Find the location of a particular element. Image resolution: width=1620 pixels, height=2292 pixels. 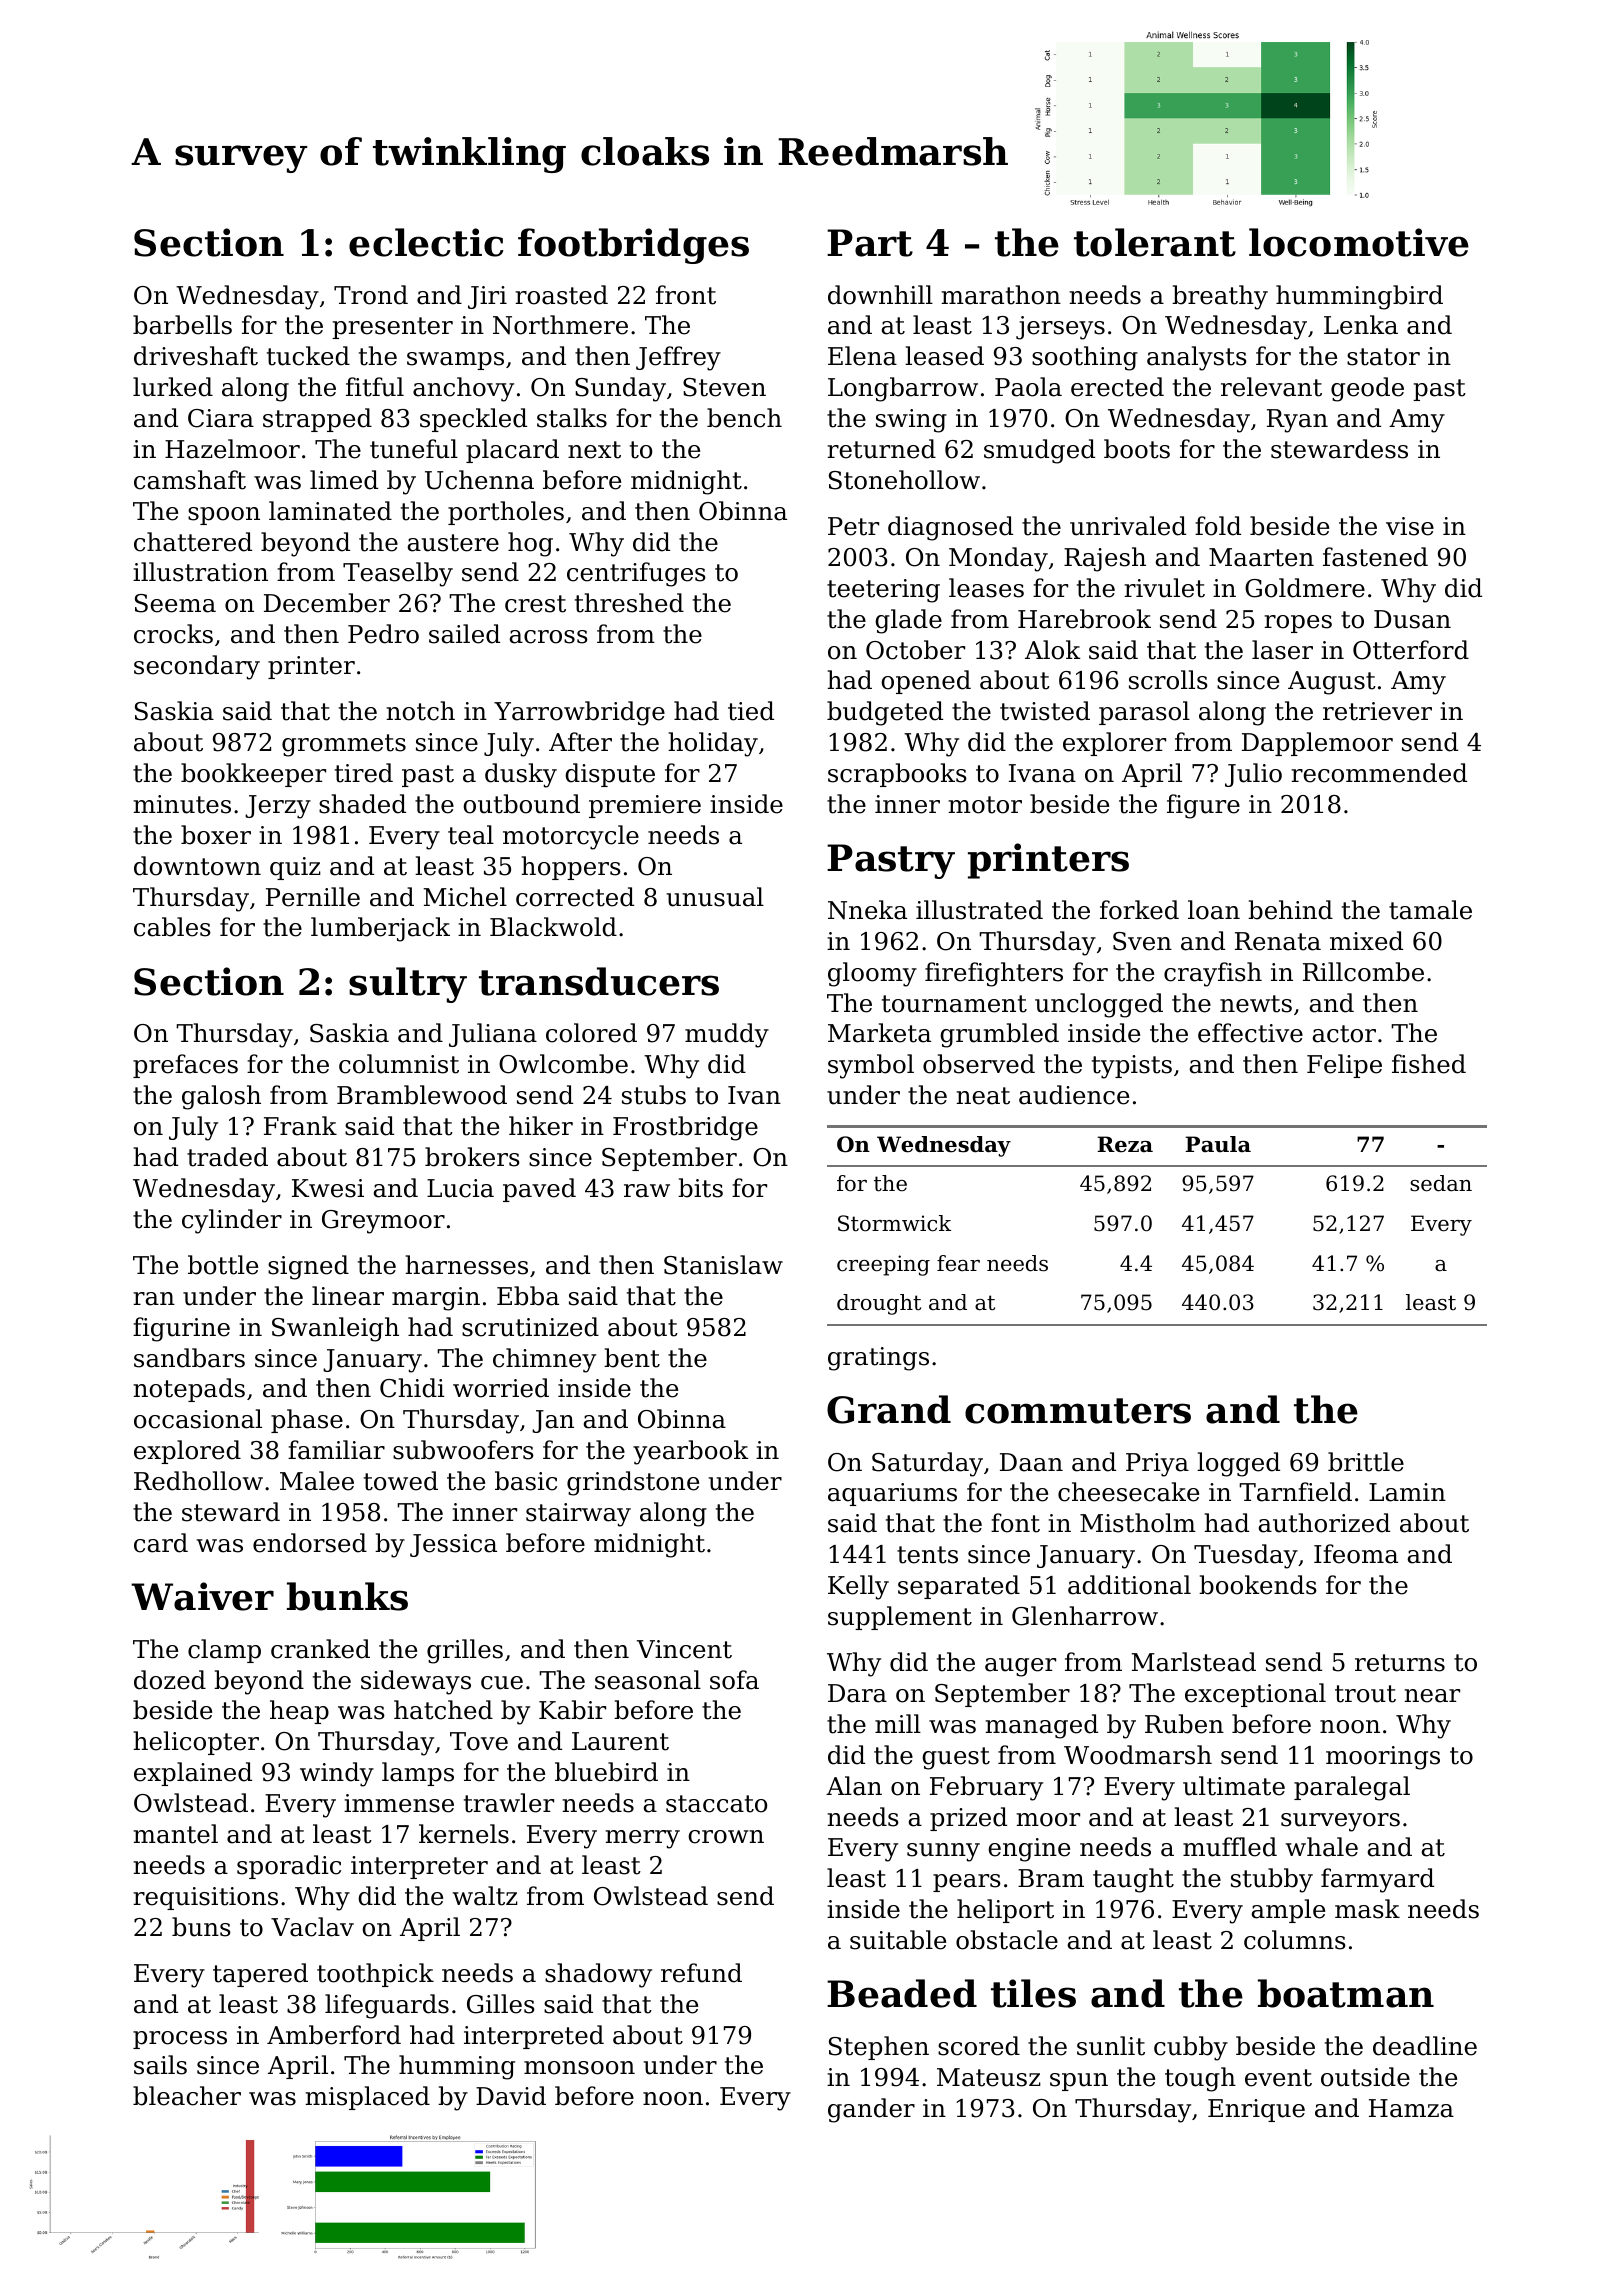

premiere is located at coordinates (645, 806).
